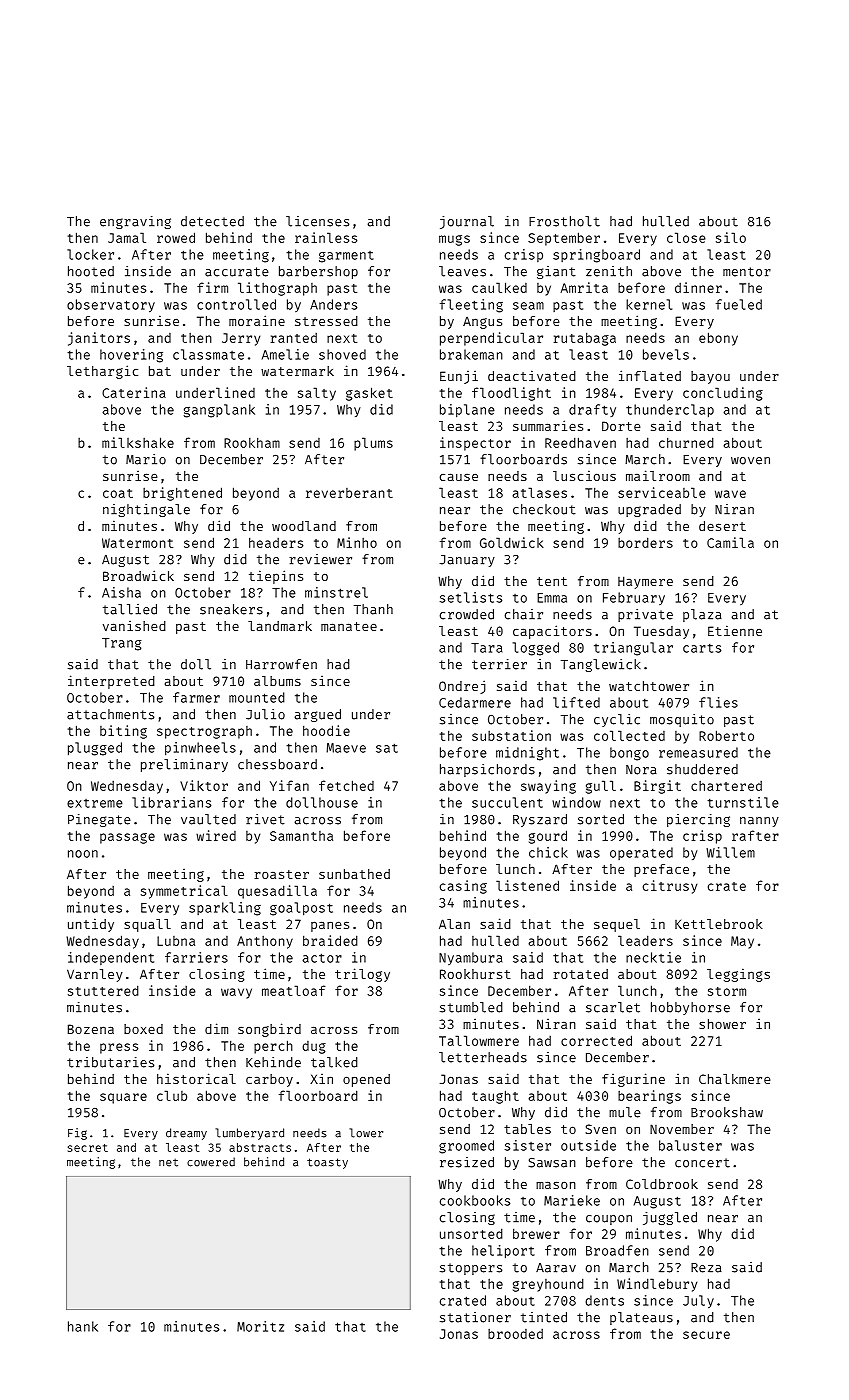 This screenshot has height=1400, width=849. Describe the element at coordinates (483, 1057) in the screenshot. I see `letterheads` at that location.
